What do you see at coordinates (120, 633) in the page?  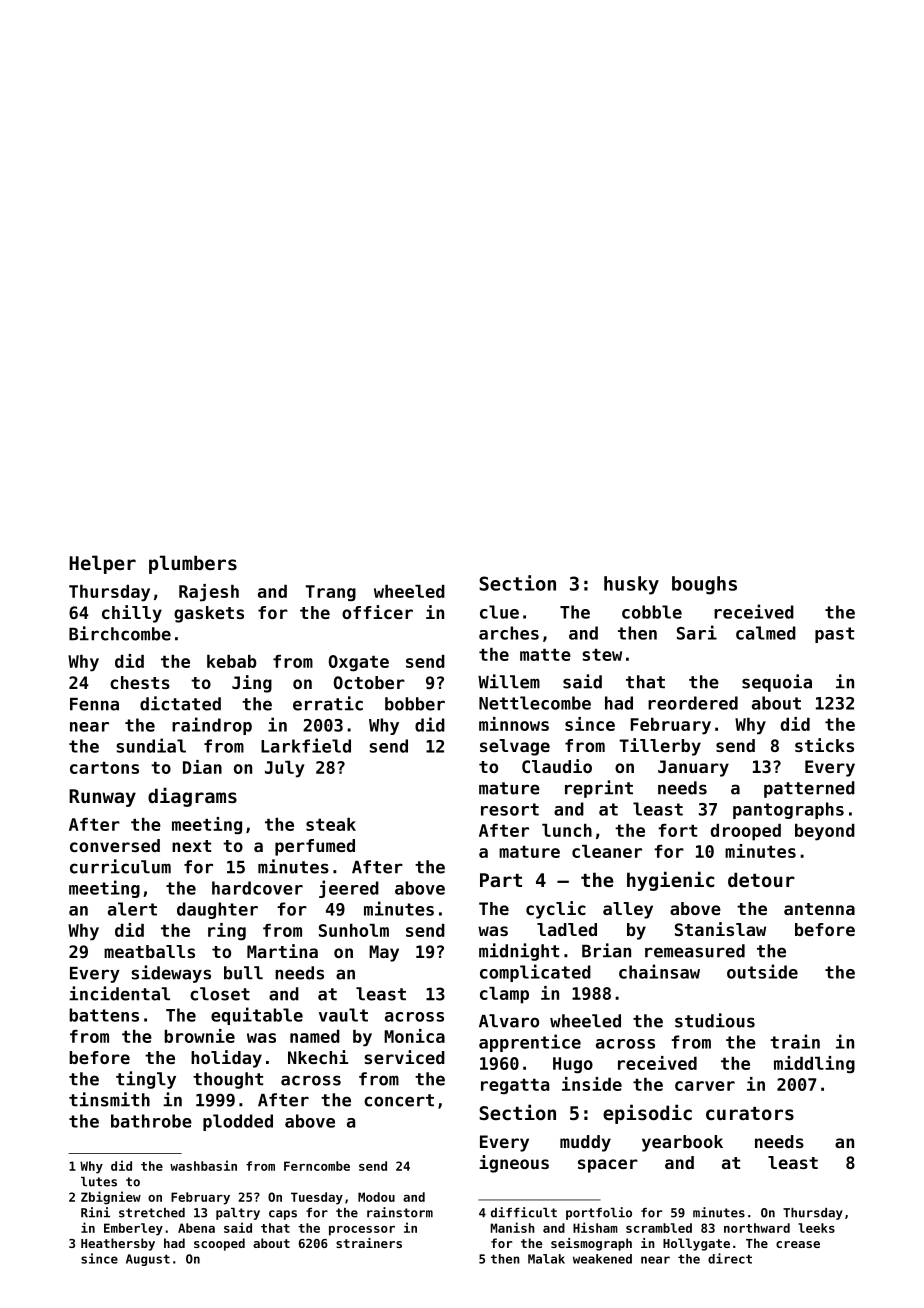 I see `Birchcombe` at bounding box center [120, 633].
